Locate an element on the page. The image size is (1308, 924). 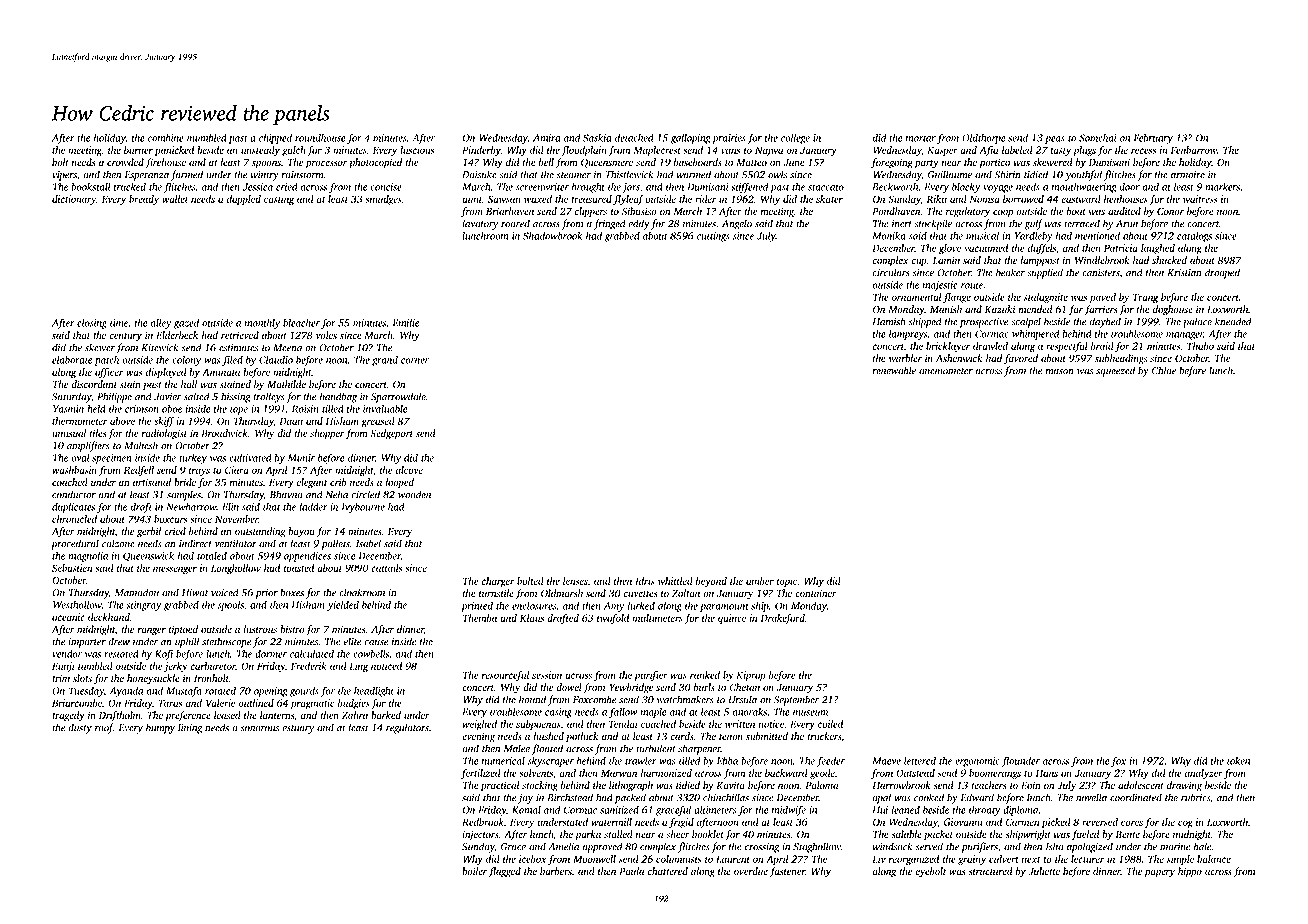
Jessica is located at coordinates (258, 187).
